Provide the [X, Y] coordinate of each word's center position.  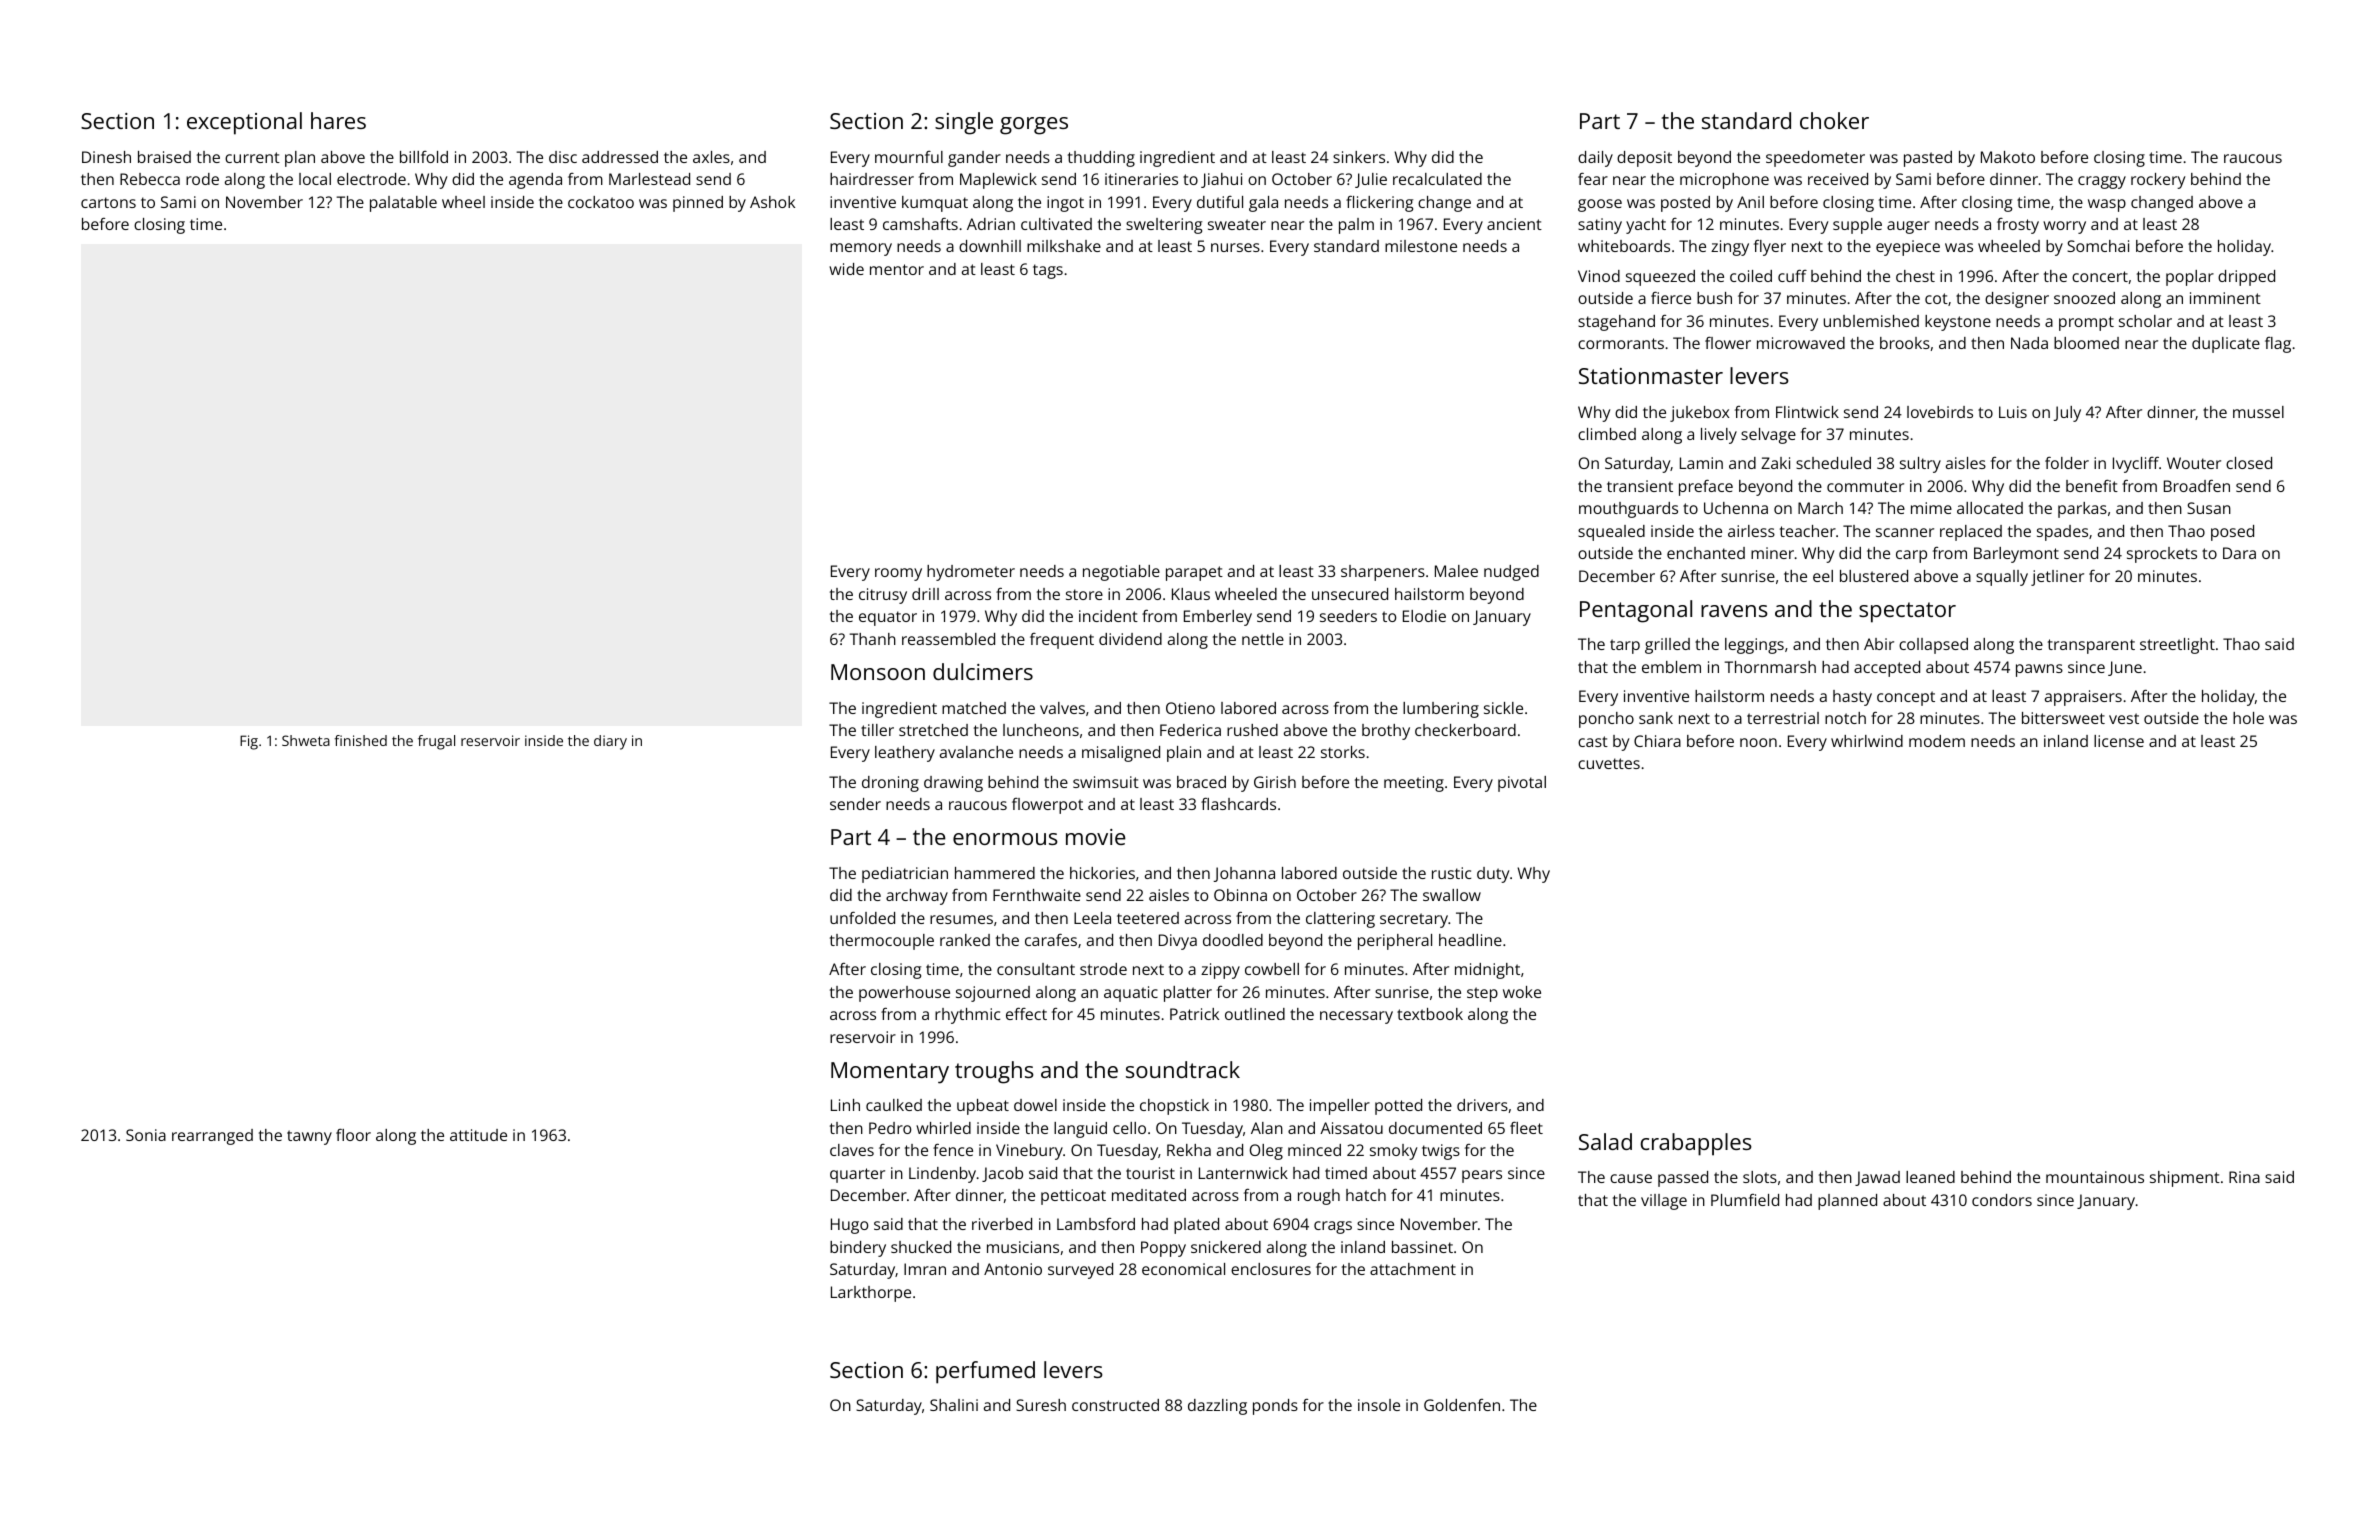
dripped [2246, 278]
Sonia [146, 1135]
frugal [436, 742]
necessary [1356, 1017]
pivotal [1522, 784]
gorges [1034, 126]
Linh [845, 1105]
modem [1937, 741]
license [2119, 741]
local [315, 179]
